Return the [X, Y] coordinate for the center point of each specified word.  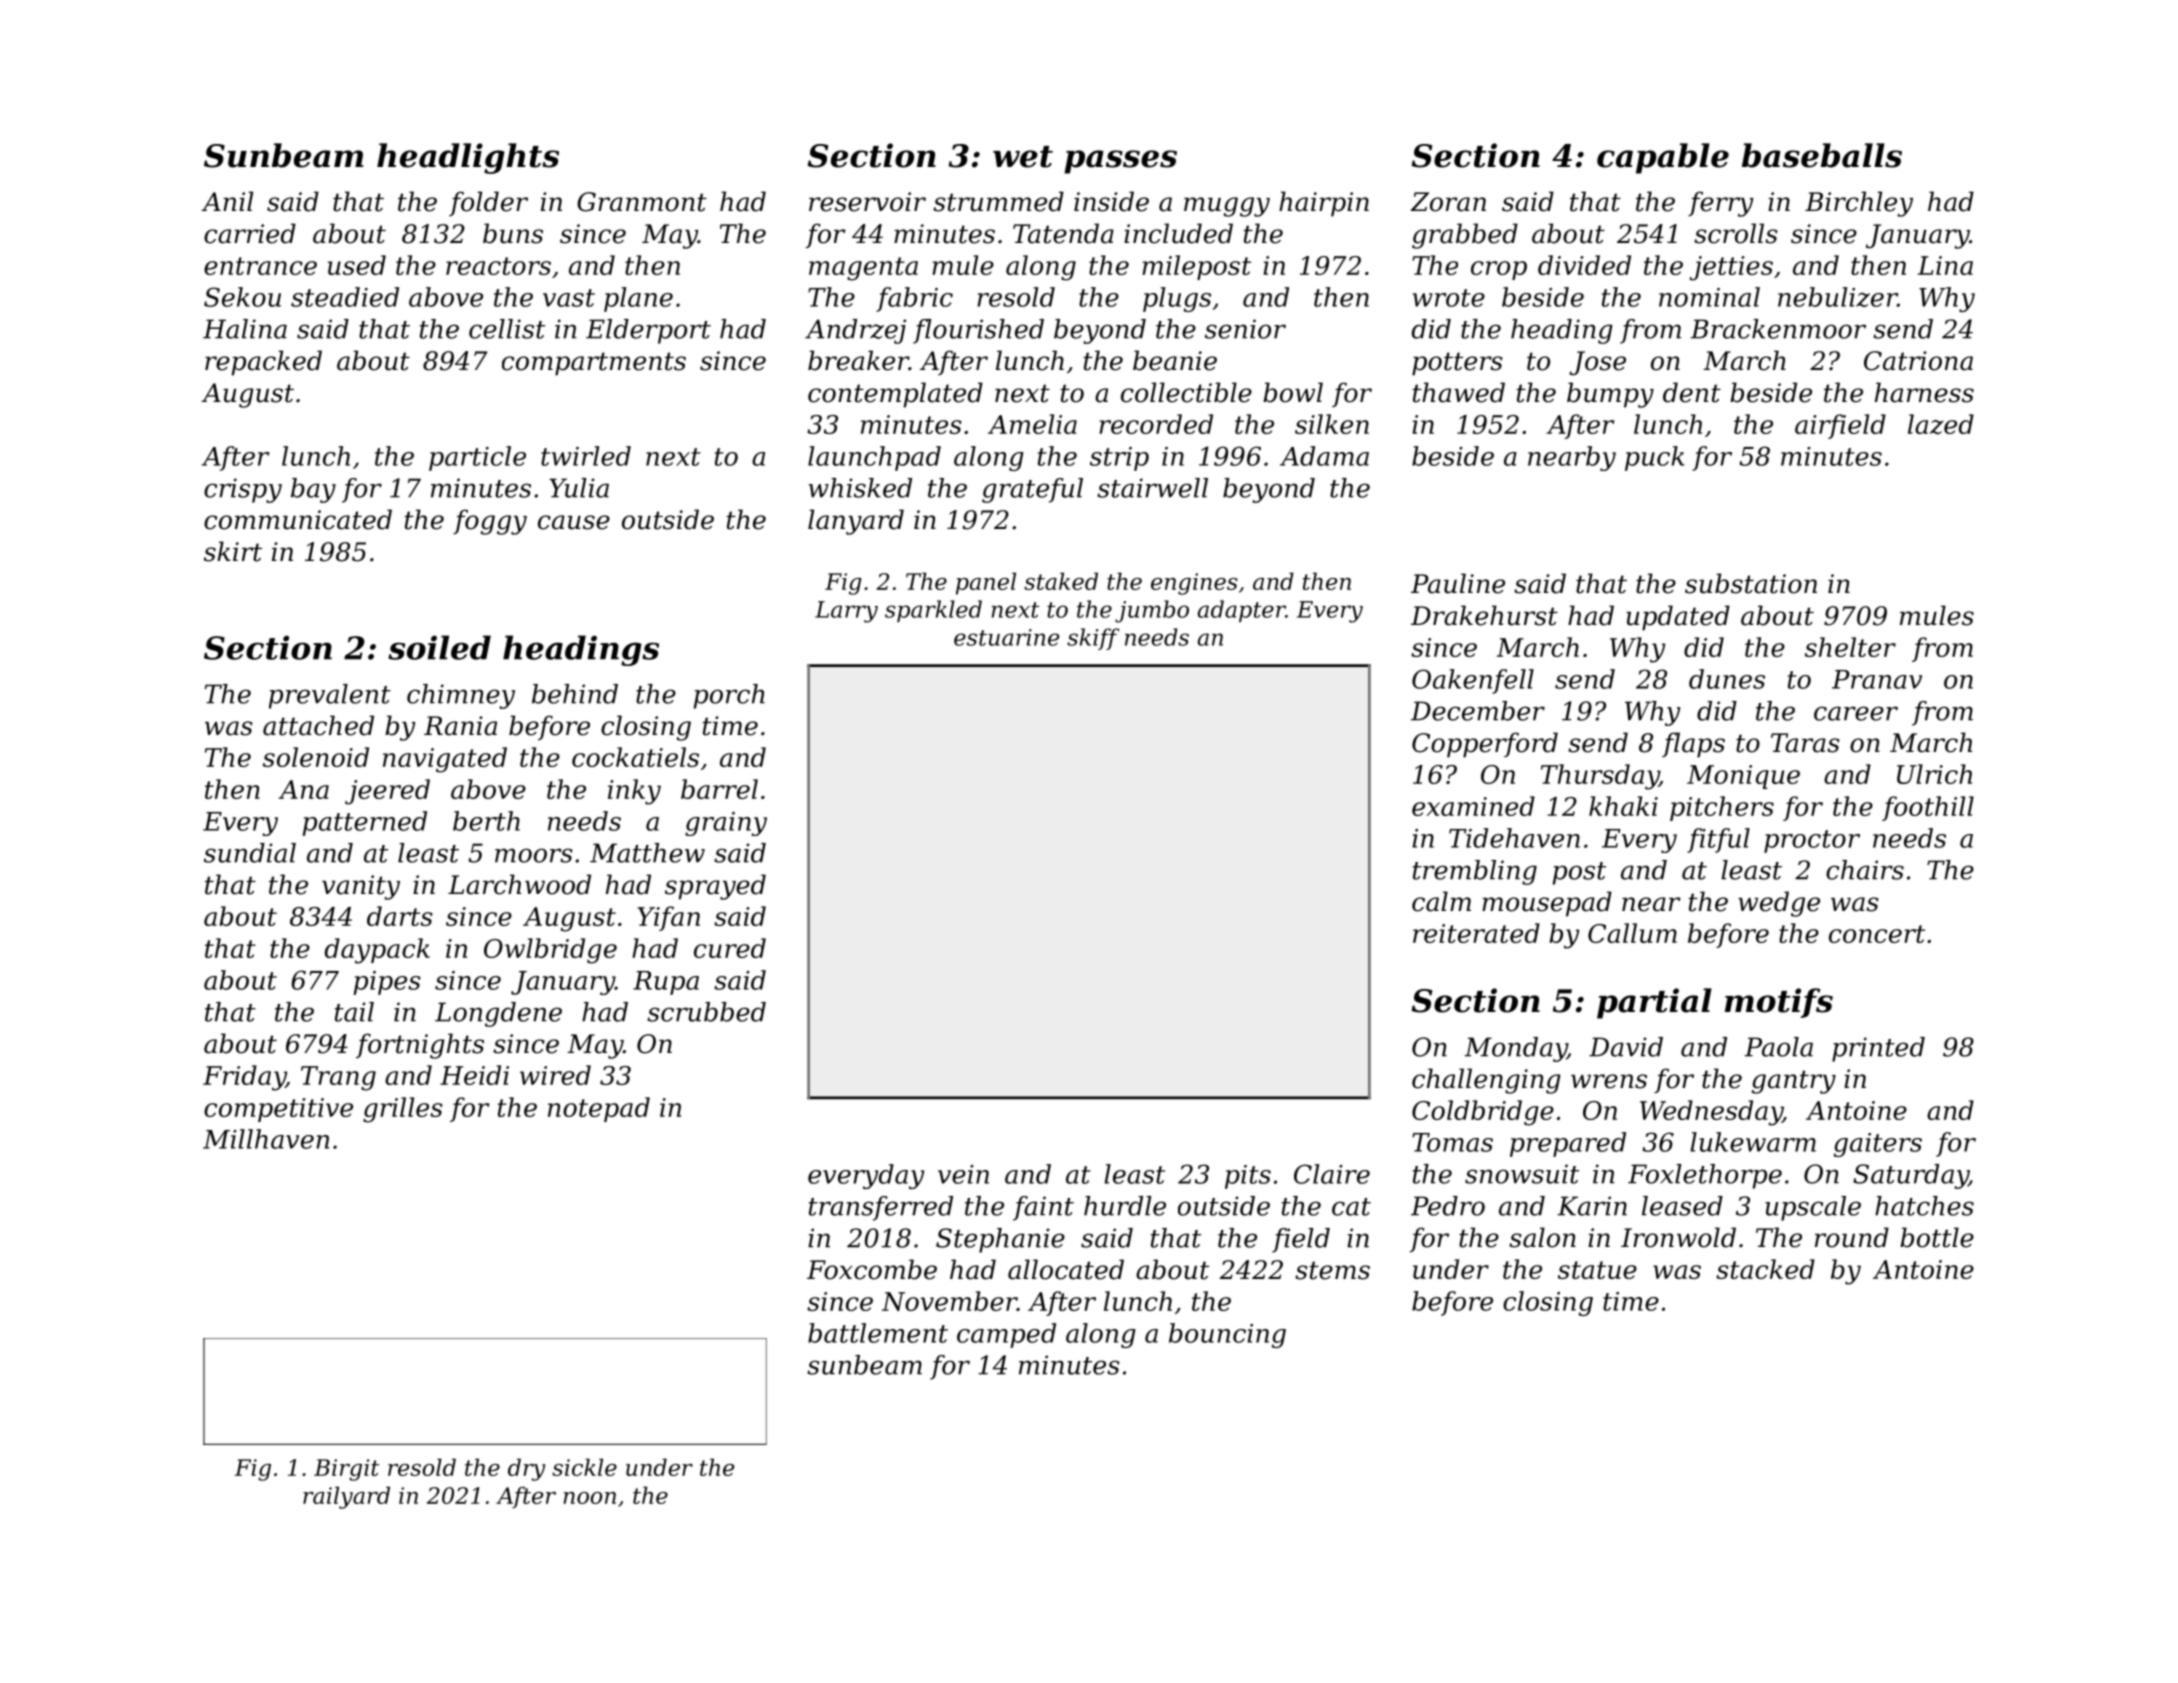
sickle [584, 1467]
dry [526, 1469]
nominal [1709, 297]
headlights [468, 158]
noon [589, 1498]
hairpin [1324, 204]
